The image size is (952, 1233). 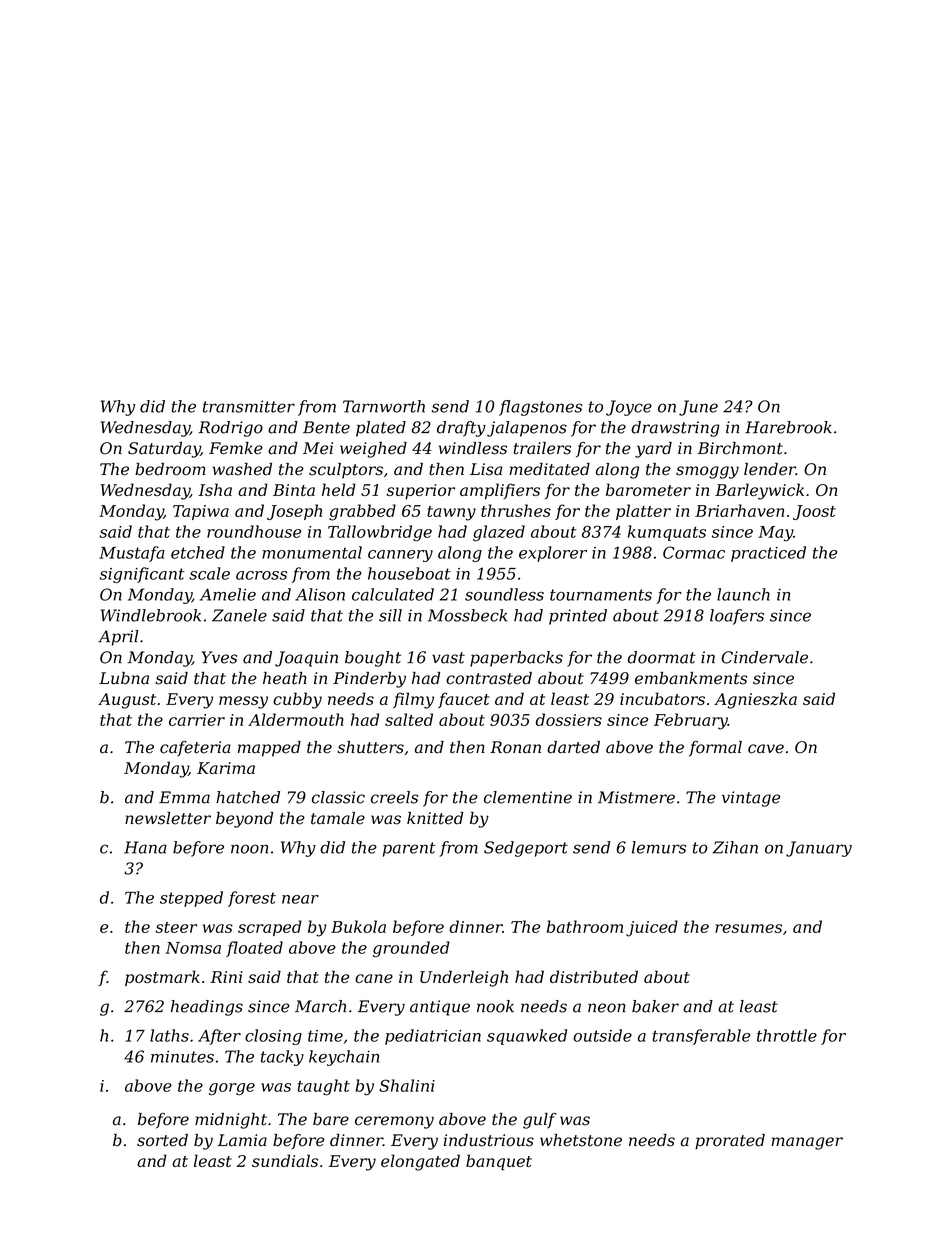 What do you see at coordinates (420, 1162) in the screenshot?
I see `elongated` at bounding box center [420, 1162].
